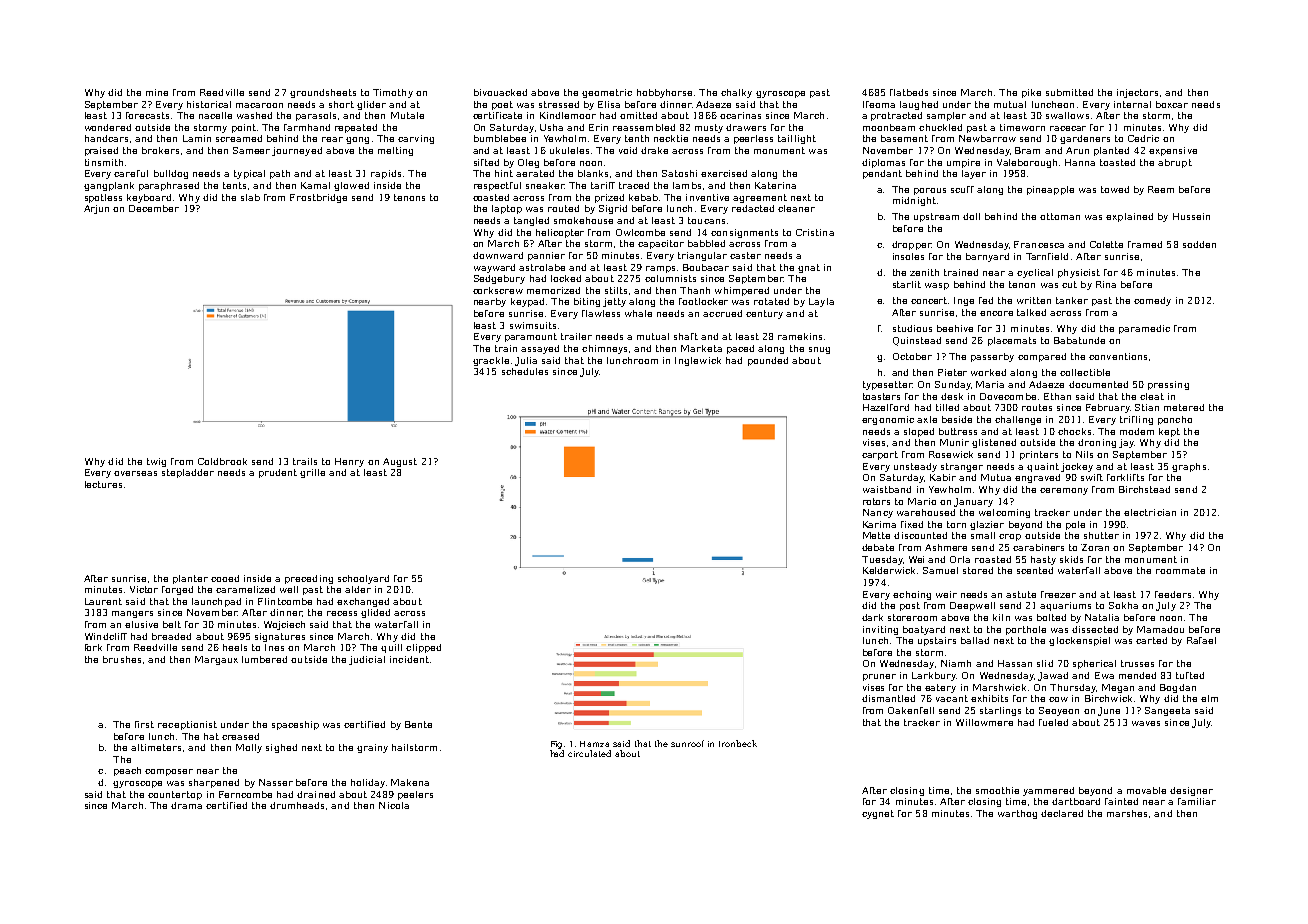  I want to click on glistened, so click(994, 443).
